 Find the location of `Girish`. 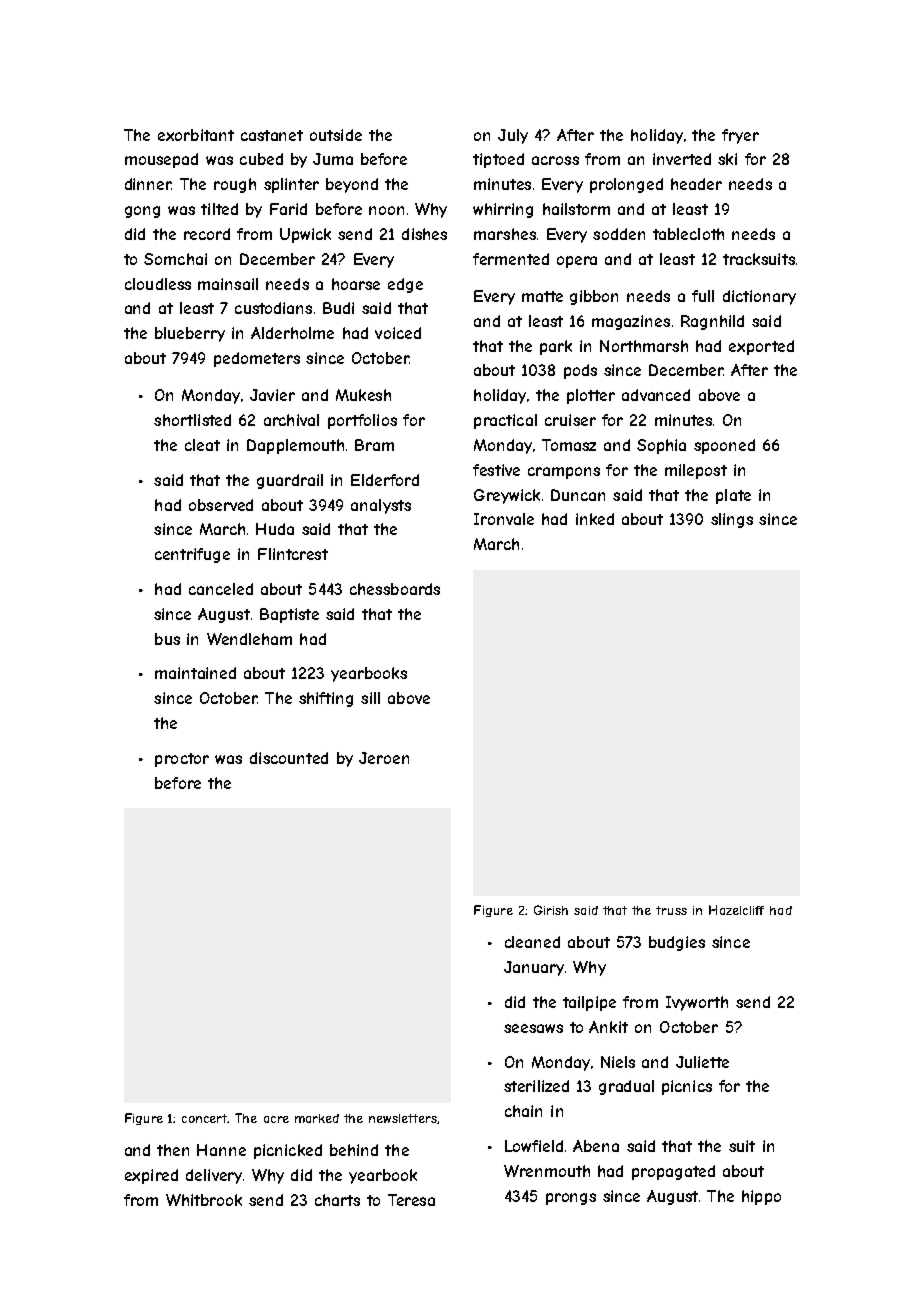

Girish is located at coordinates (551, 910).
